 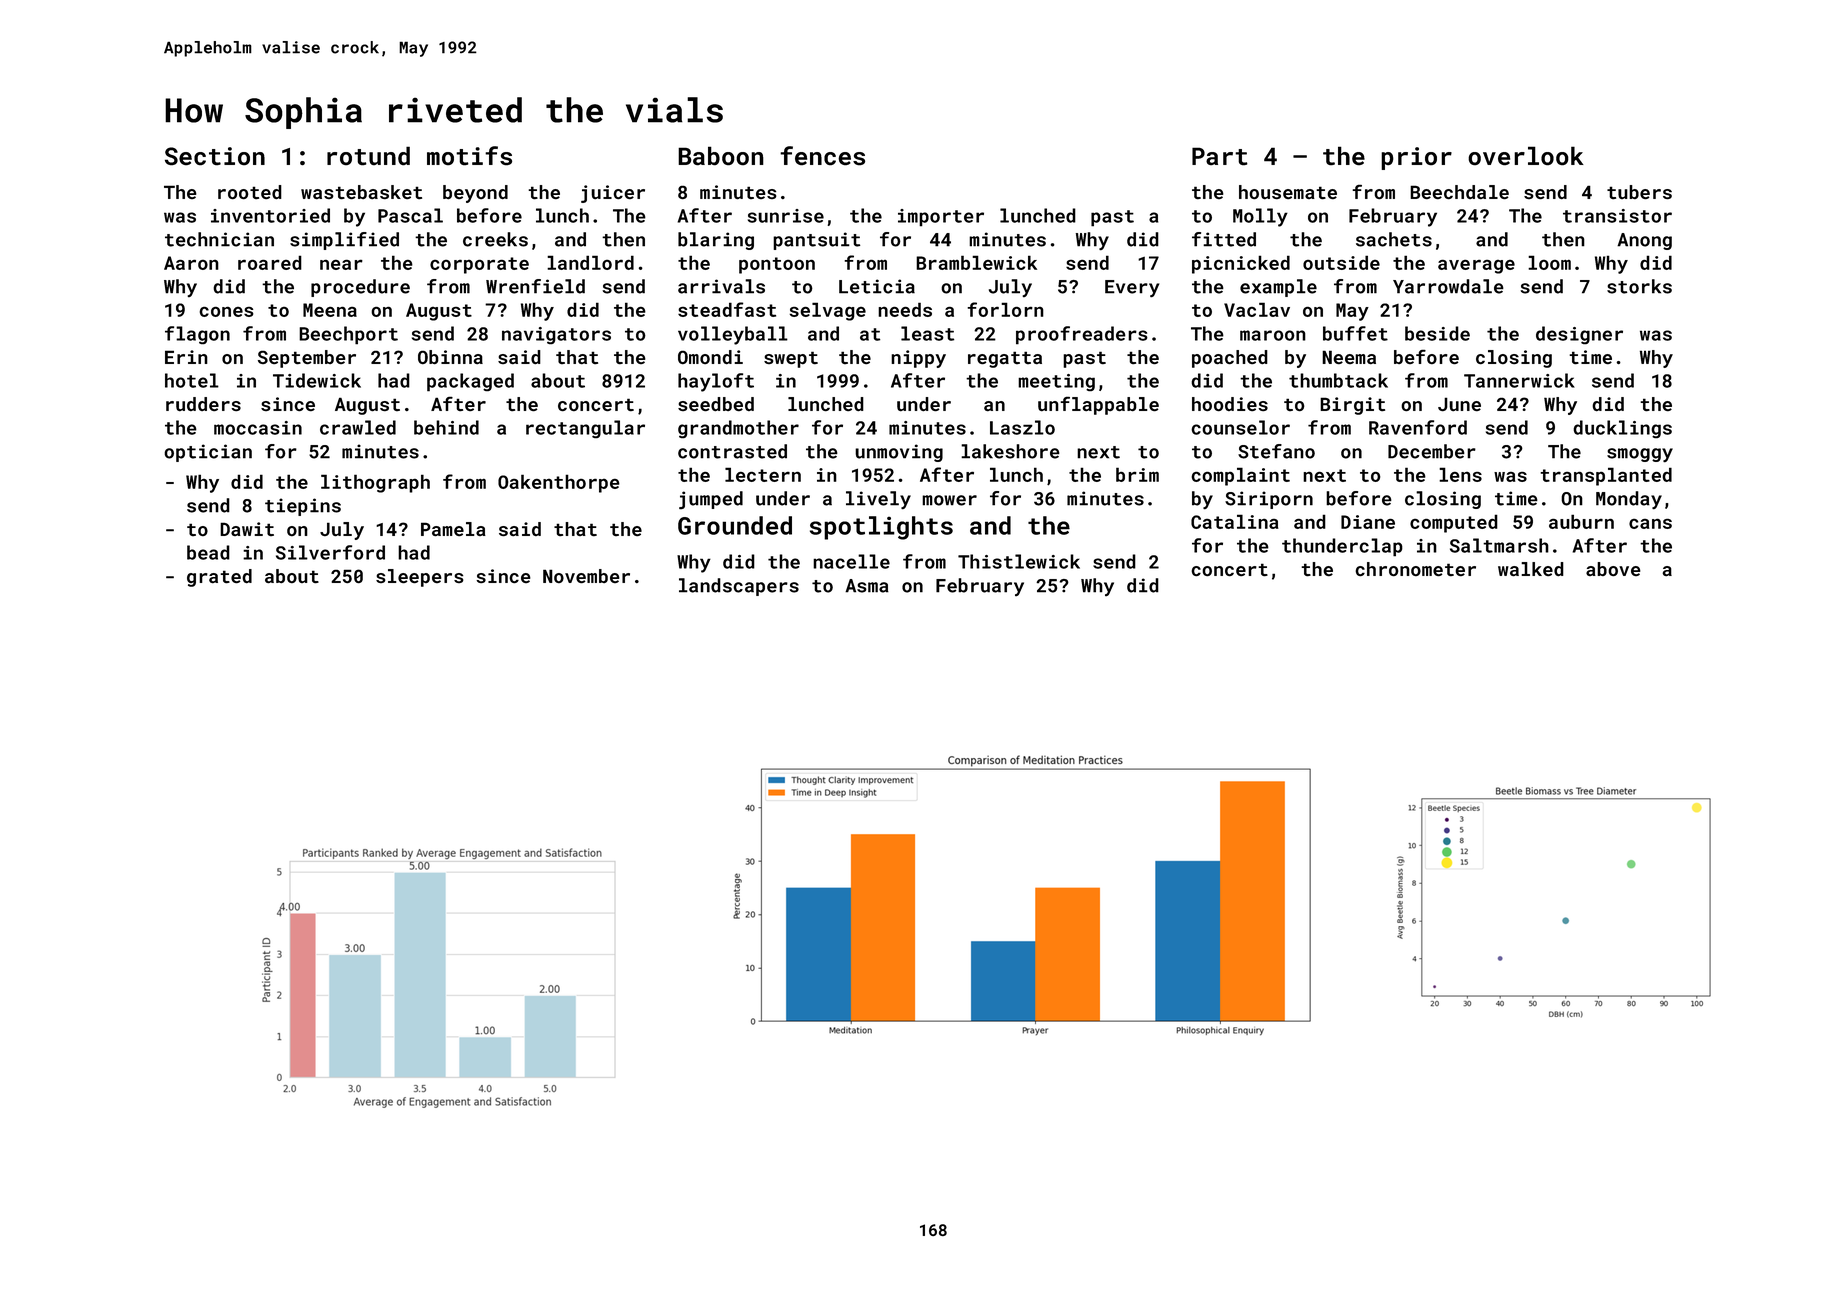 What do you see at coordinates (878, 500) in the screenshot?
I see `lively` at bounding box center [878, 500].
